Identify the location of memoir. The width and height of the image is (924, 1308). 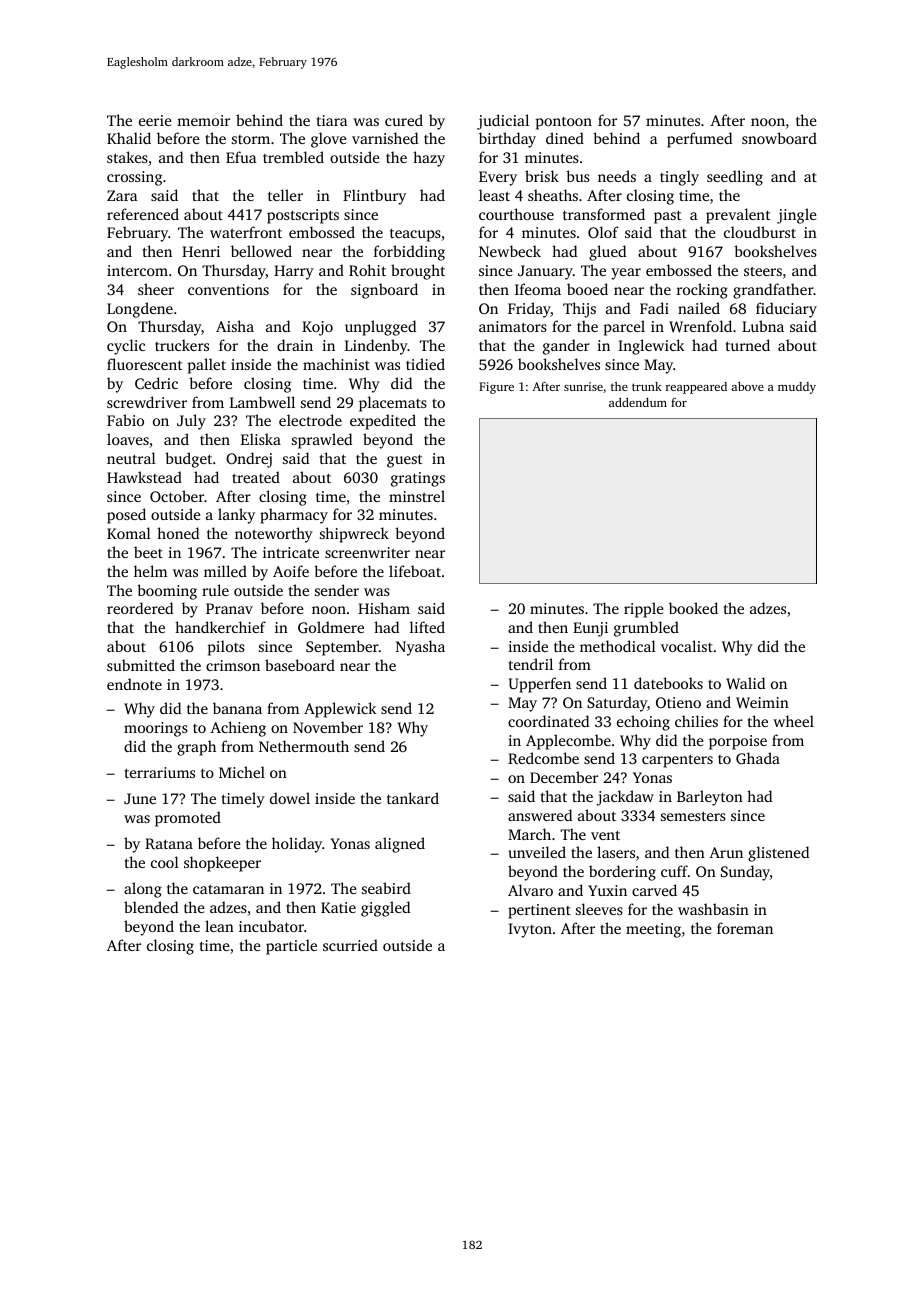
(203, 120).
